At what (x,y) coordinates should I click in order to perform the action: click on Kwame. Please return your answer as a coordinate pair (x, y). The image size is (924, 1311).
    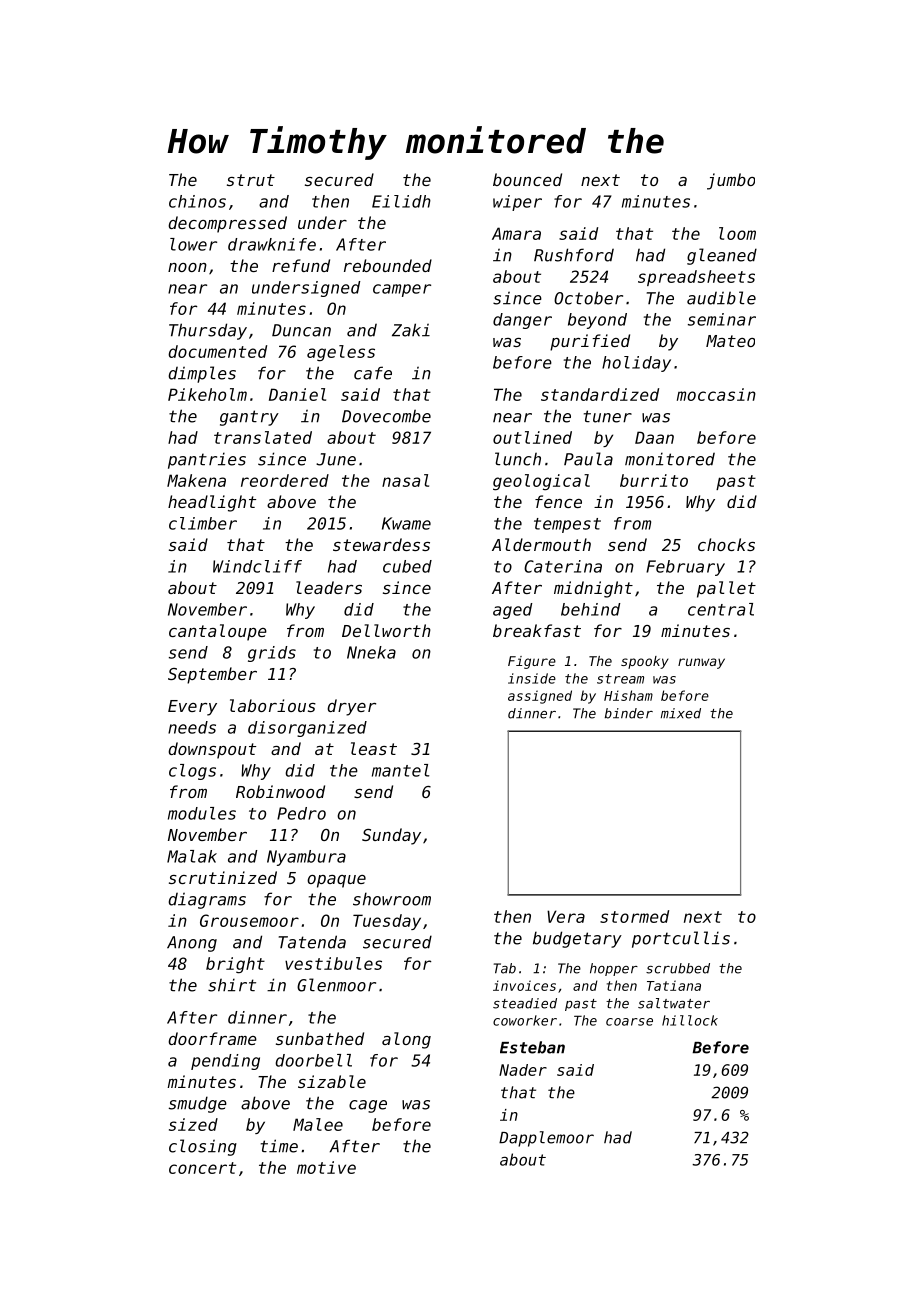
    Looking at the image, I should click on (406, 523).
